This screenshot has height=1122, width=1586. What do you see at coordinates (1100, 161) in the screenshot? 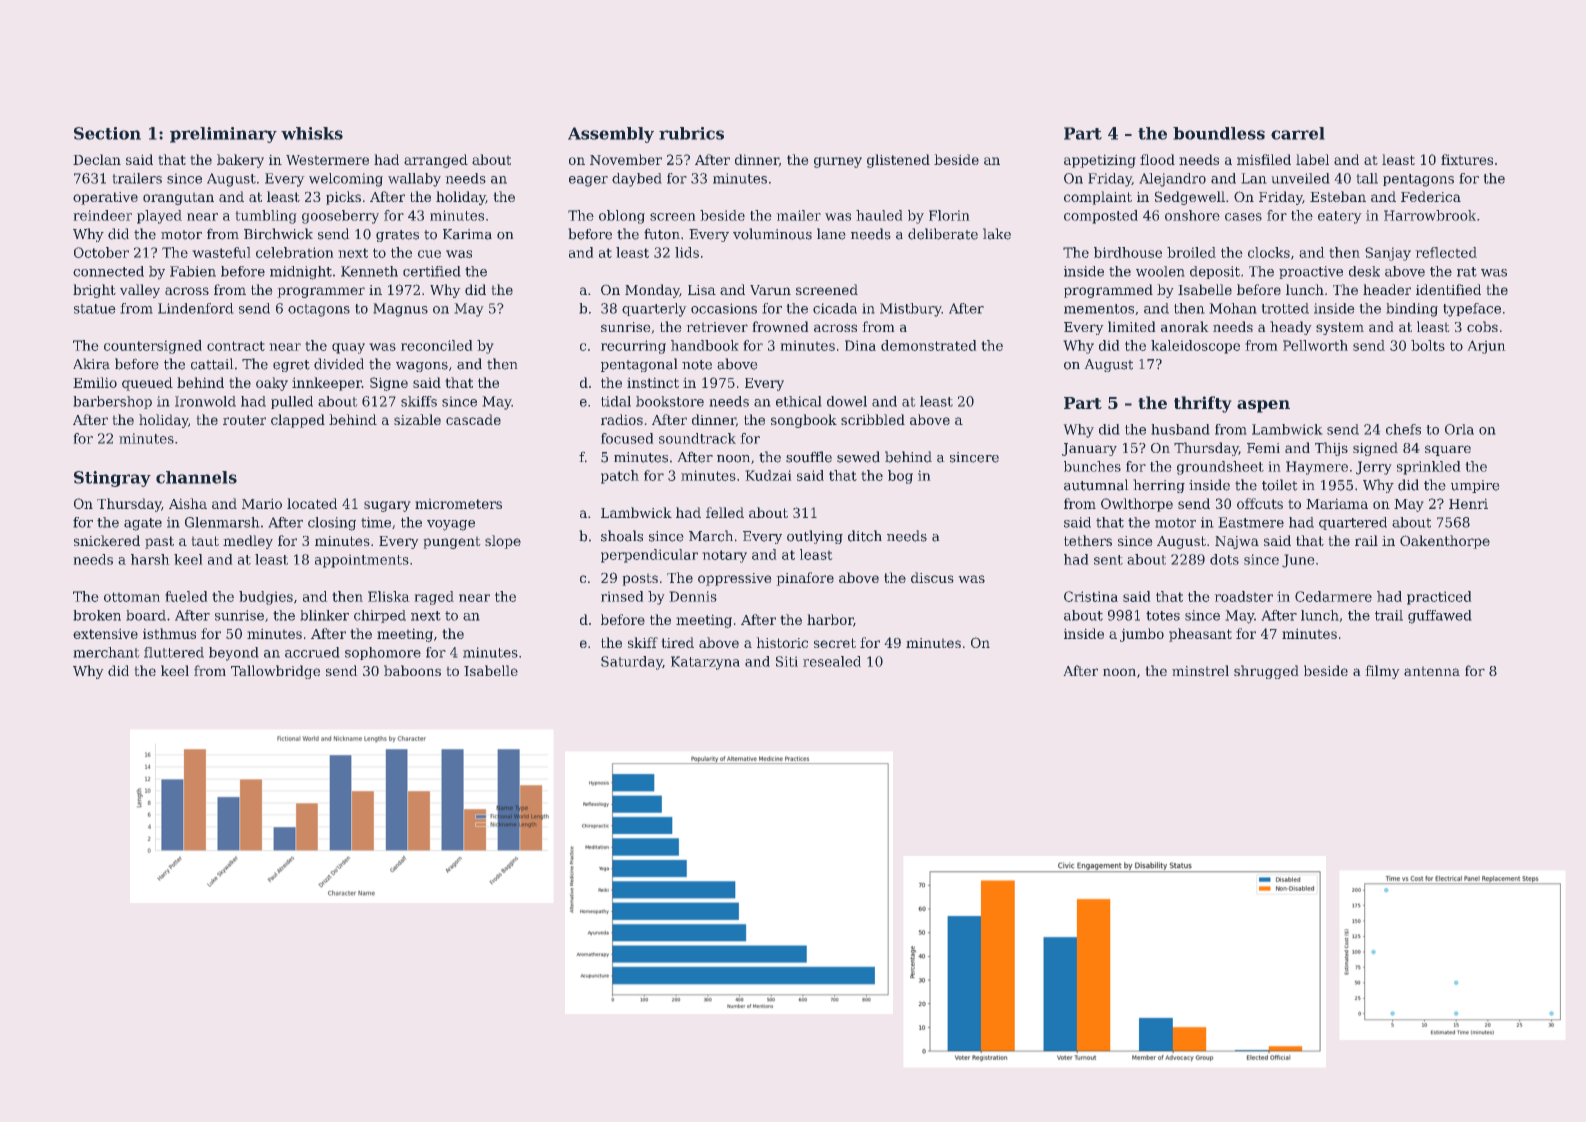
I see `appetizing` at bounding box center [1100, 161].
